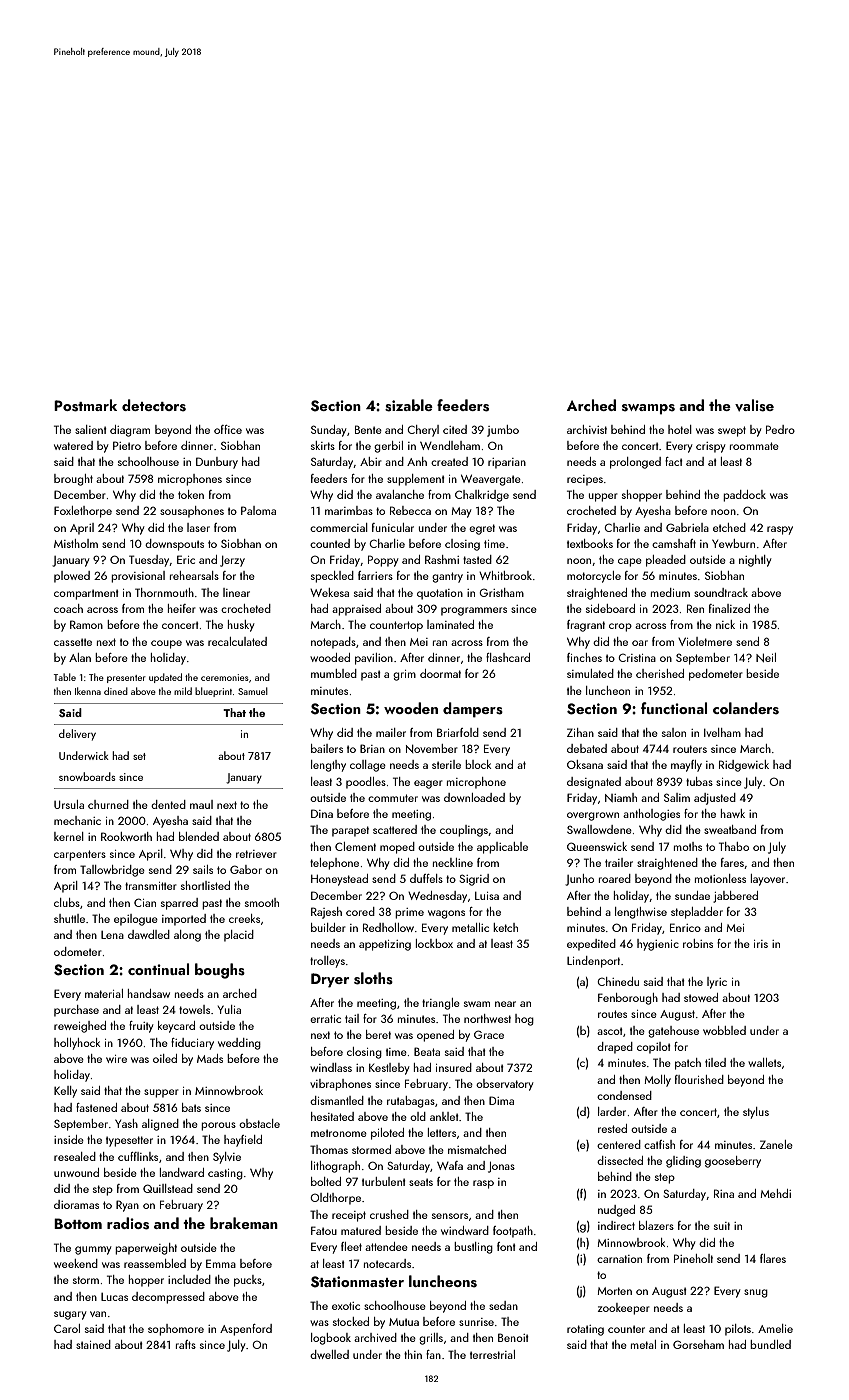  What do you see at coordinates (225, 1174) in the screenshot?
I see `casting` at bounding box center [225, 1174].
